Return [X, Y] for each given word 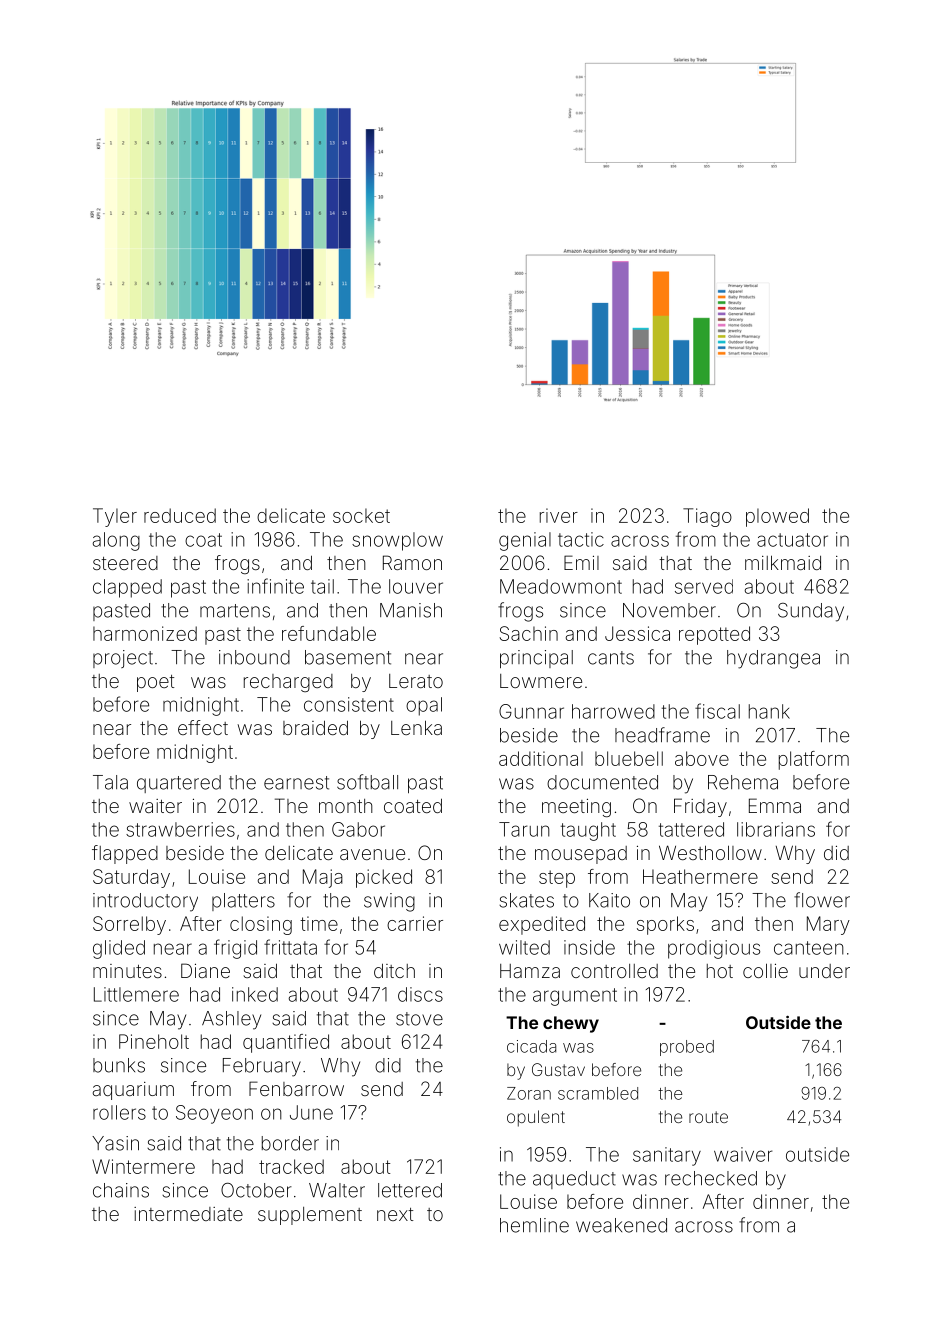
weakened [621, 1225]
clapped [127, 588]
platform [814, 760]
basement [348, 657]
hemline [534, 1225]
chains [121, 1190]
